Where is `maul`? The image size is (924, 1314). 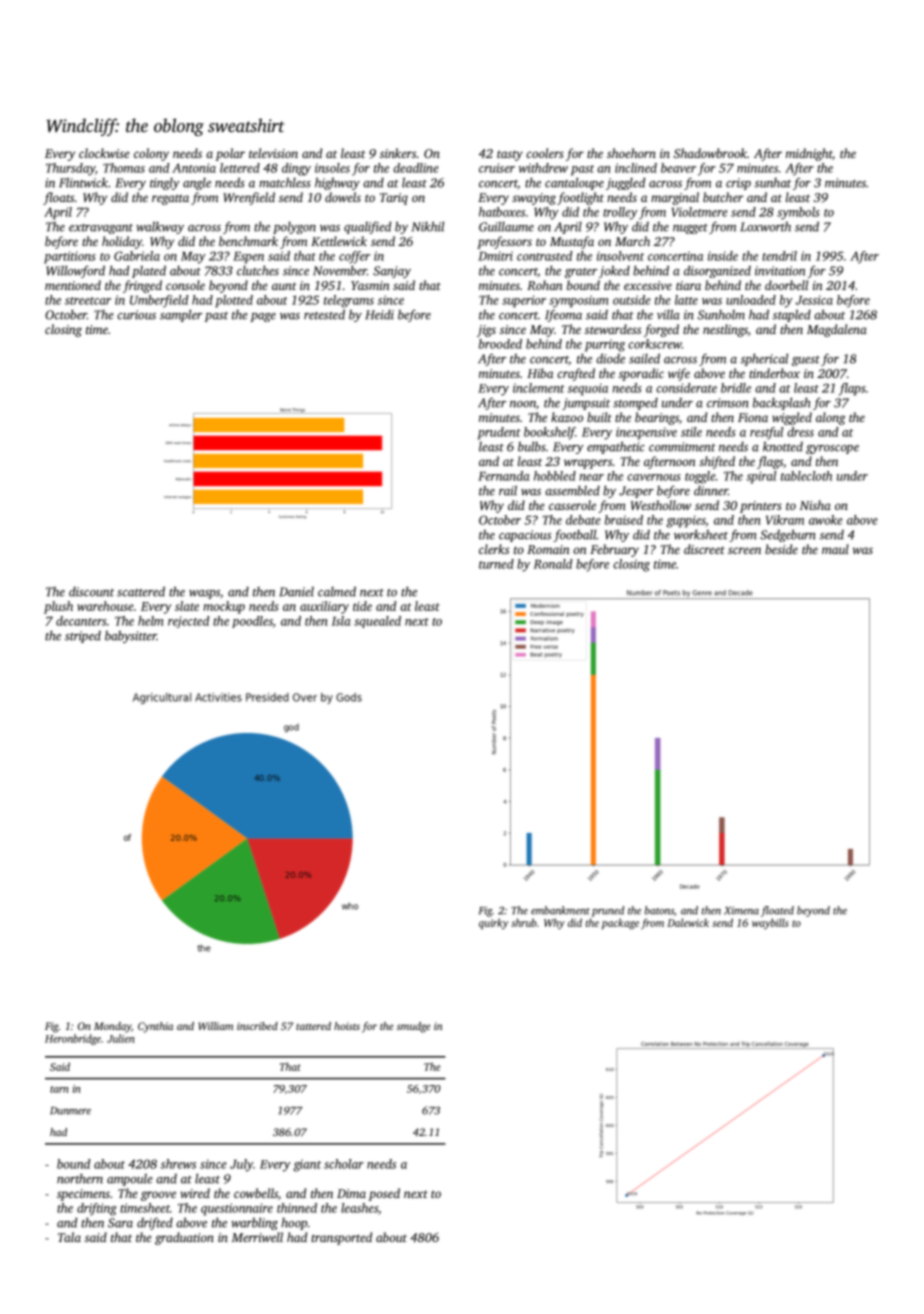 maul is located at coordinates (835, 549).
